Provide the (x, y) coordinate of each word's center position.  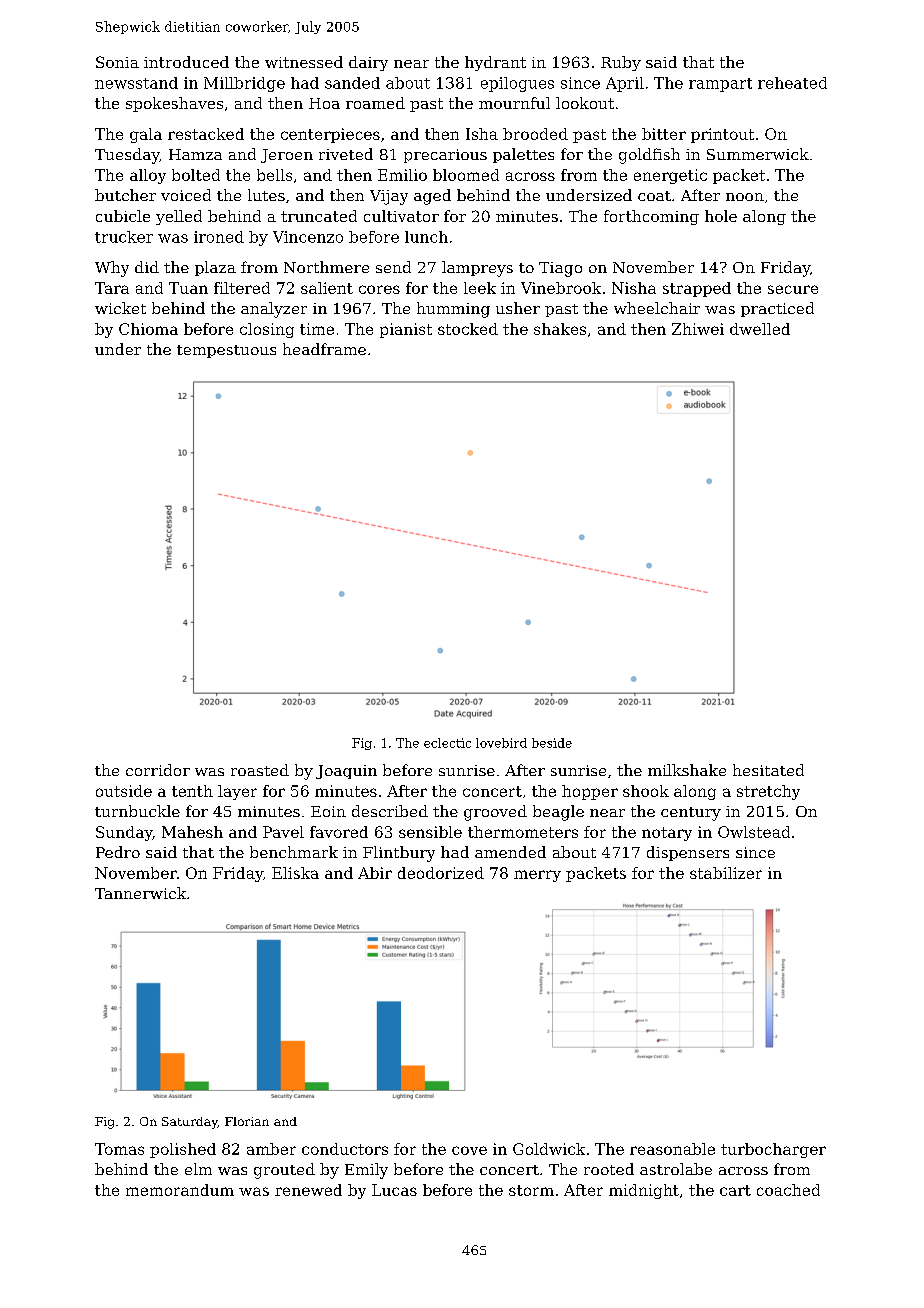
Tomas (119, 1149)
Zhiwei (698, 329)
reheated (792, 83)
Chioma (148, 329)
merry (537, 876)
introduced (186, 62)
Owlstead (754, 832)
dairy (368, 63)
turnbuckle (137, 811)
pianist (406, 330)
